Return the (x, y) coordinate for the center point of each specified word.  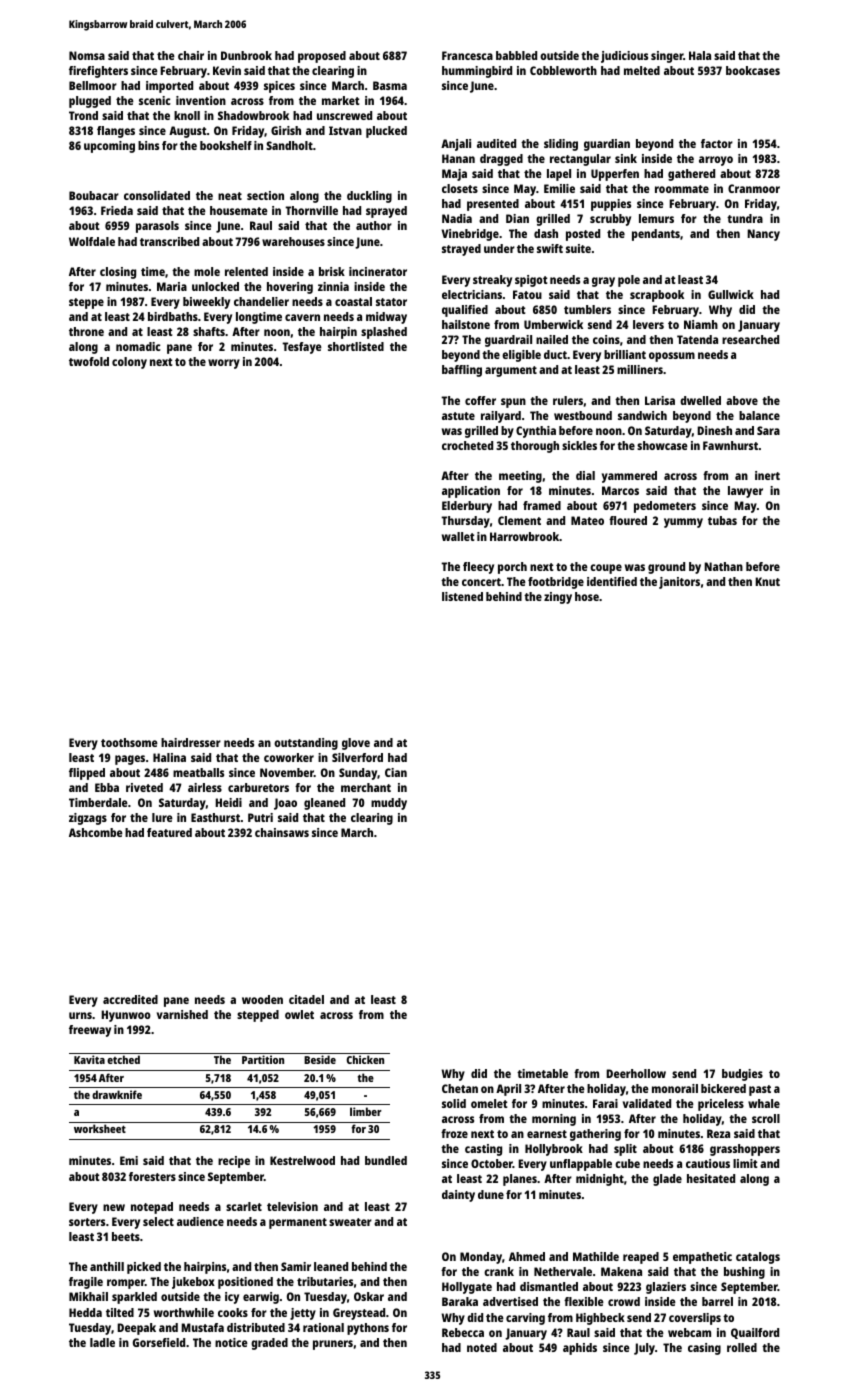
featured (169, 832)
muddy (389, 804)
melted (642, 70)
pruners (333, 1345)
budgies (742, 1075)
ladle (102, 1342)
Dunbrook (246, 55)
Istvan (345, 130)
